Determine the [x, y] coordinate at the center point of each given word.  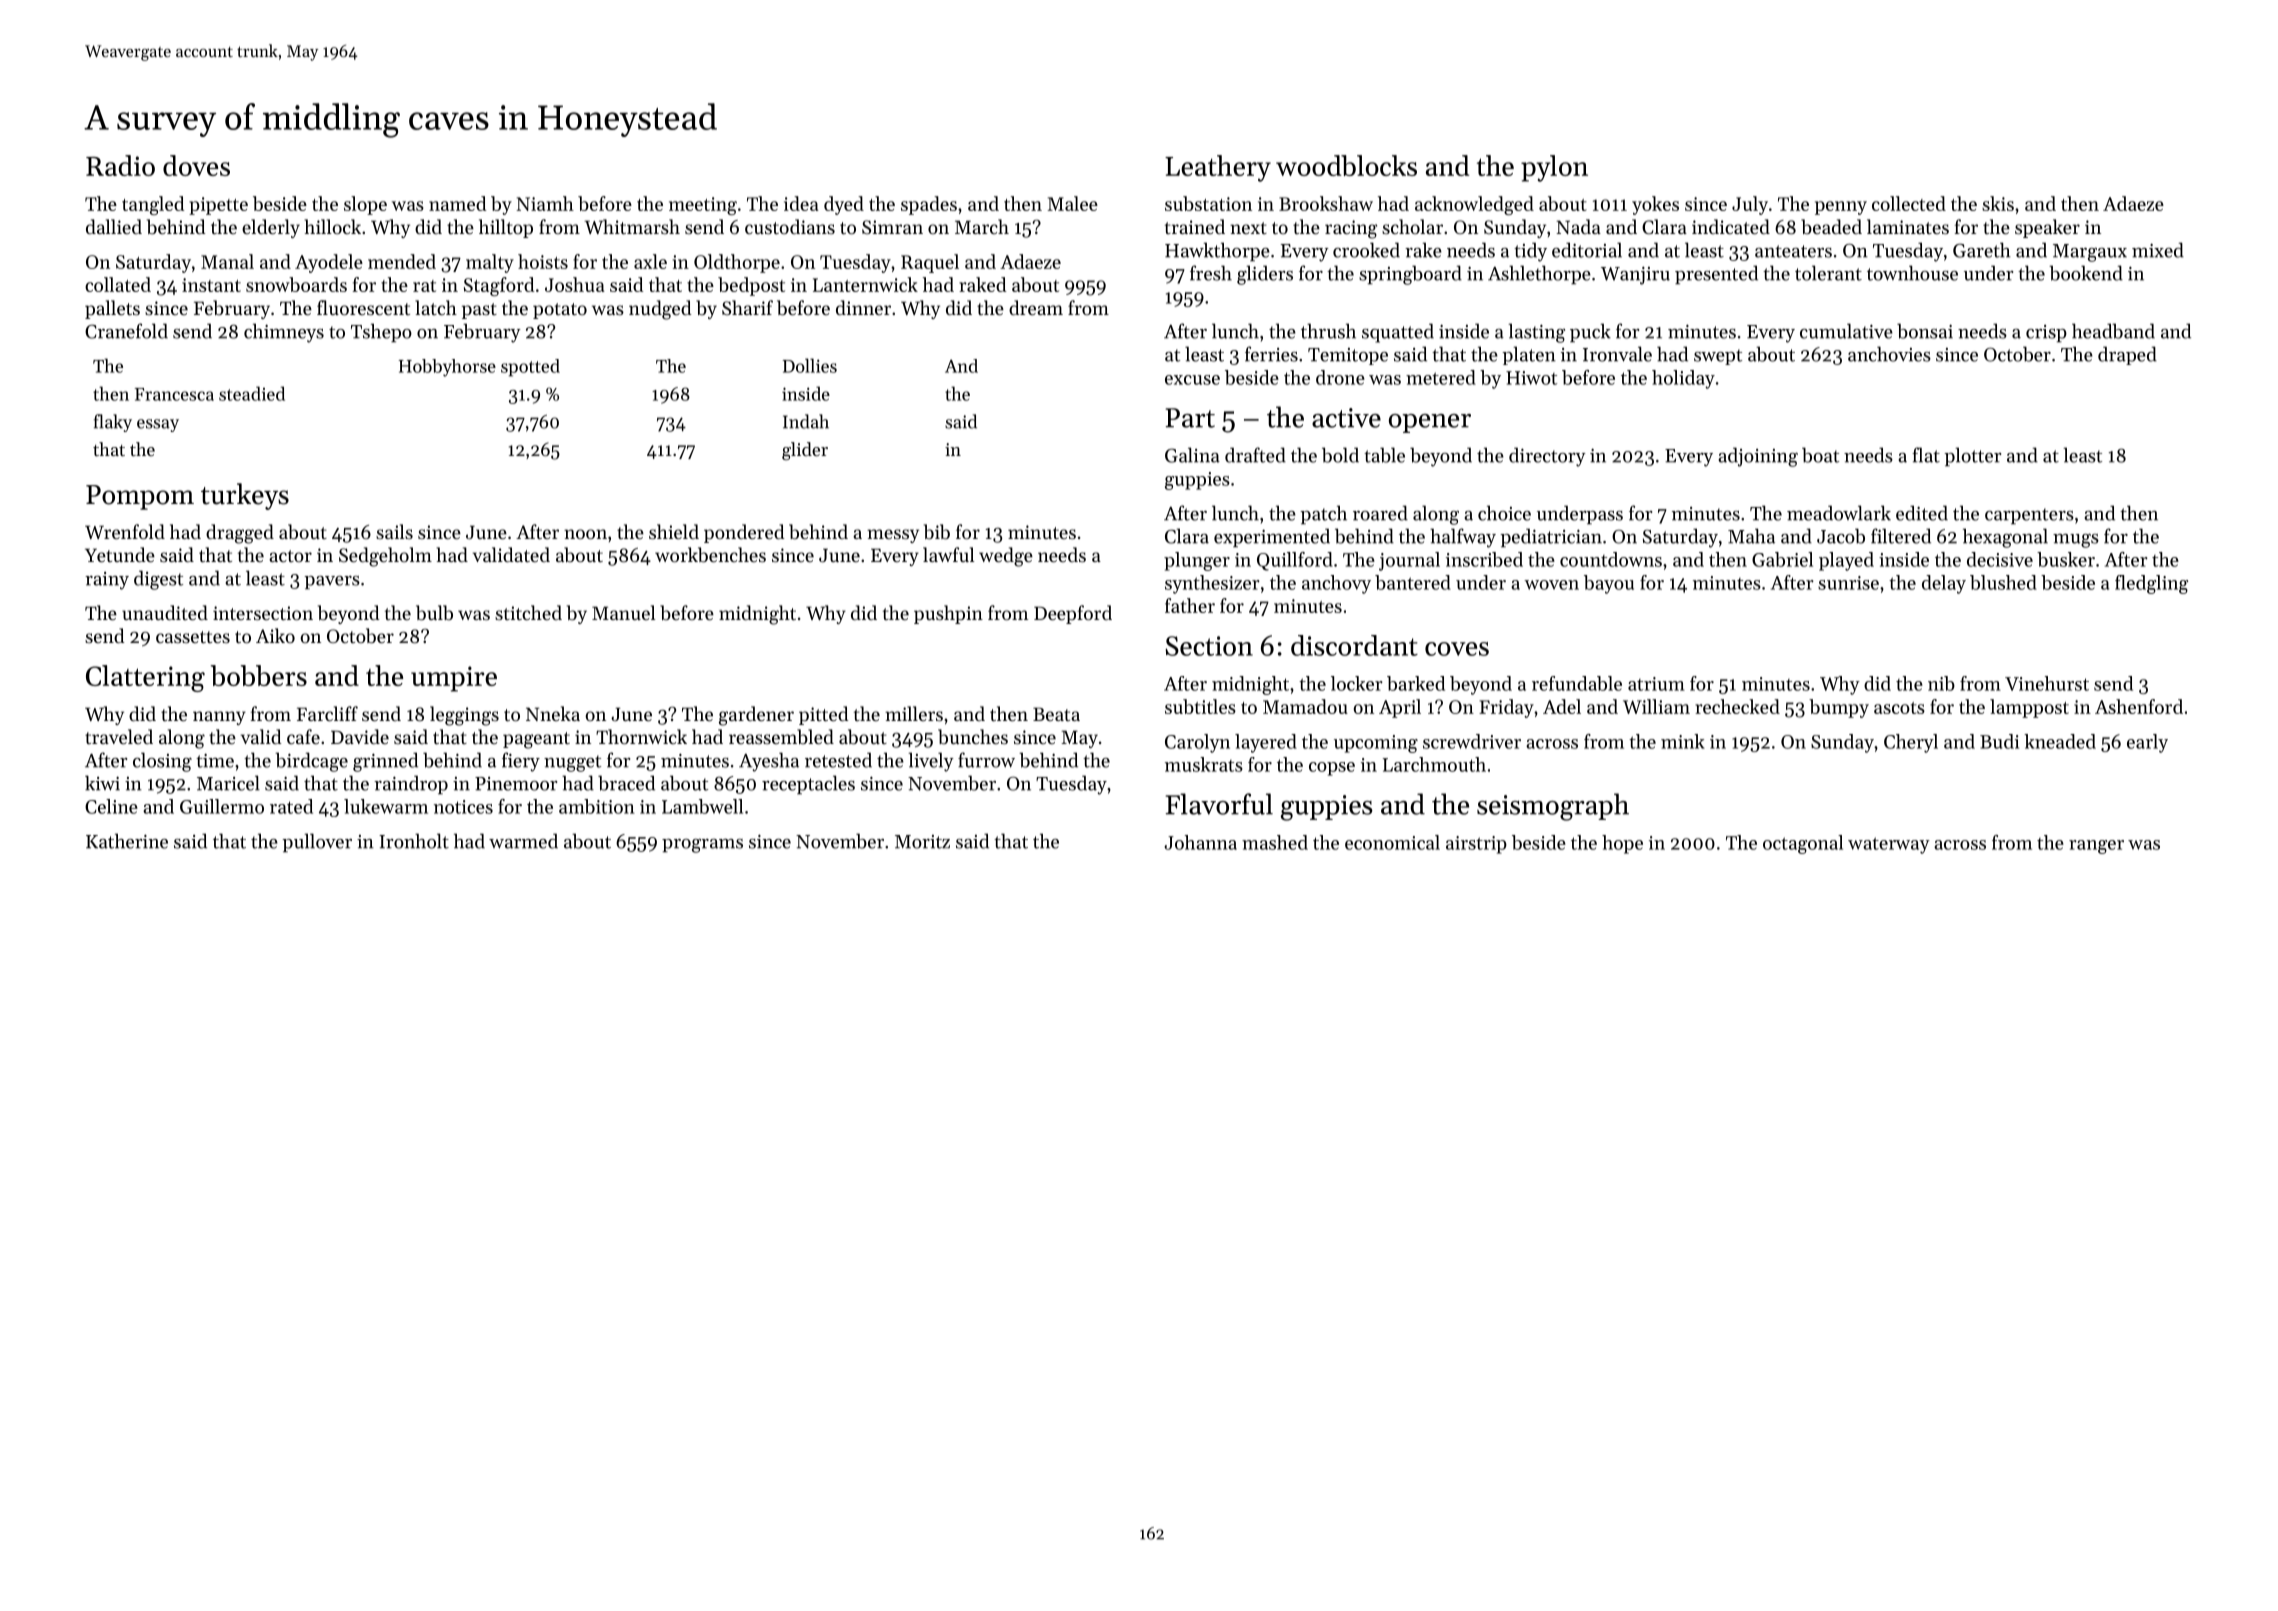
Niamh [545, 203]
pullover [317, 842]
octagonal [1803, 844]
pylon [1554, 168]
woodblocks [1346, 165]
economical [1392, 842]
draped [2127, 355]
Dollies [810, 365]
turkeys [245, 496]
